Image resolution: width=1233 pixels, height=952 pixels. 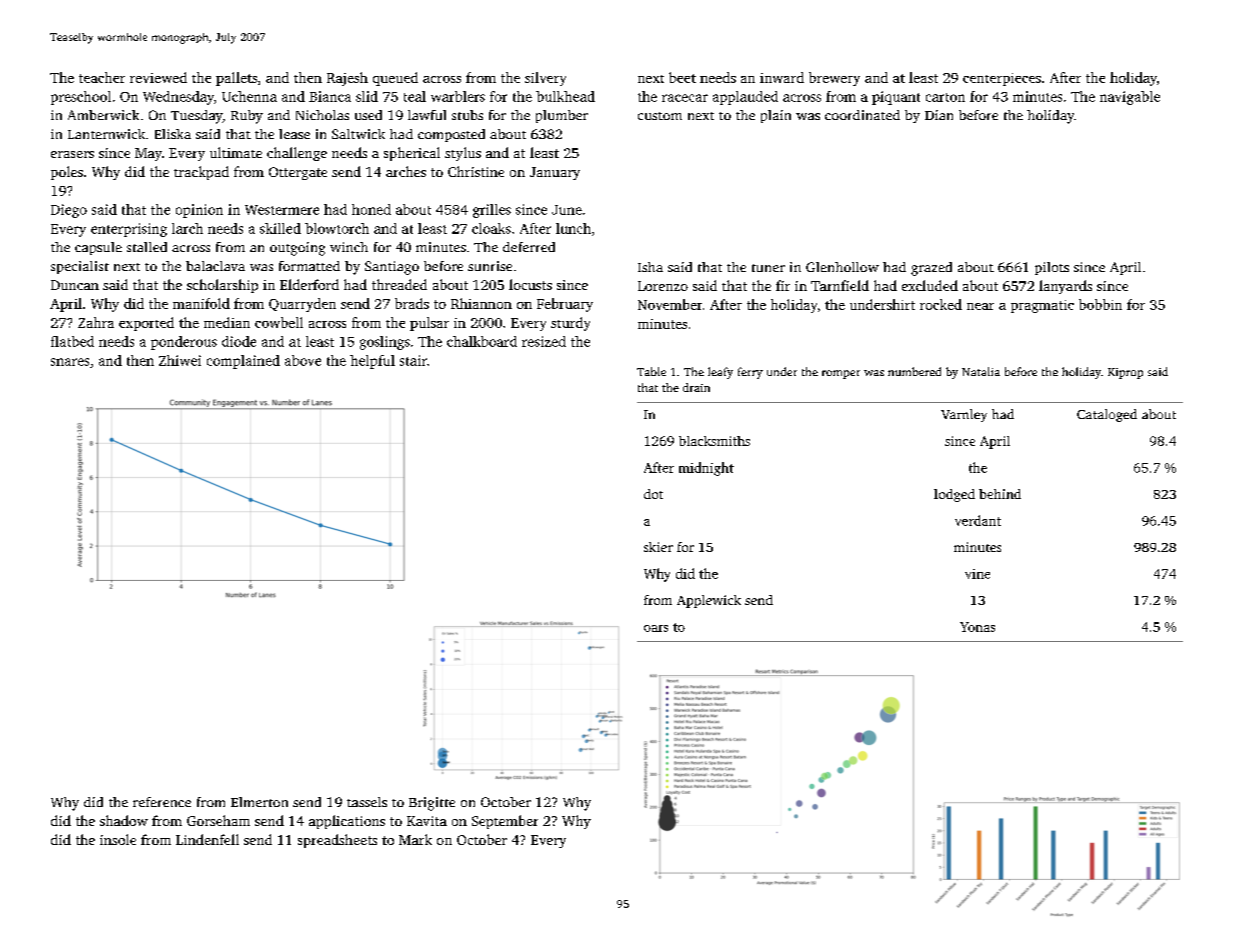 What do you see at coordinates (162, 802) in the screenshot?
I see `reference` at bounding box center [162, 802].
